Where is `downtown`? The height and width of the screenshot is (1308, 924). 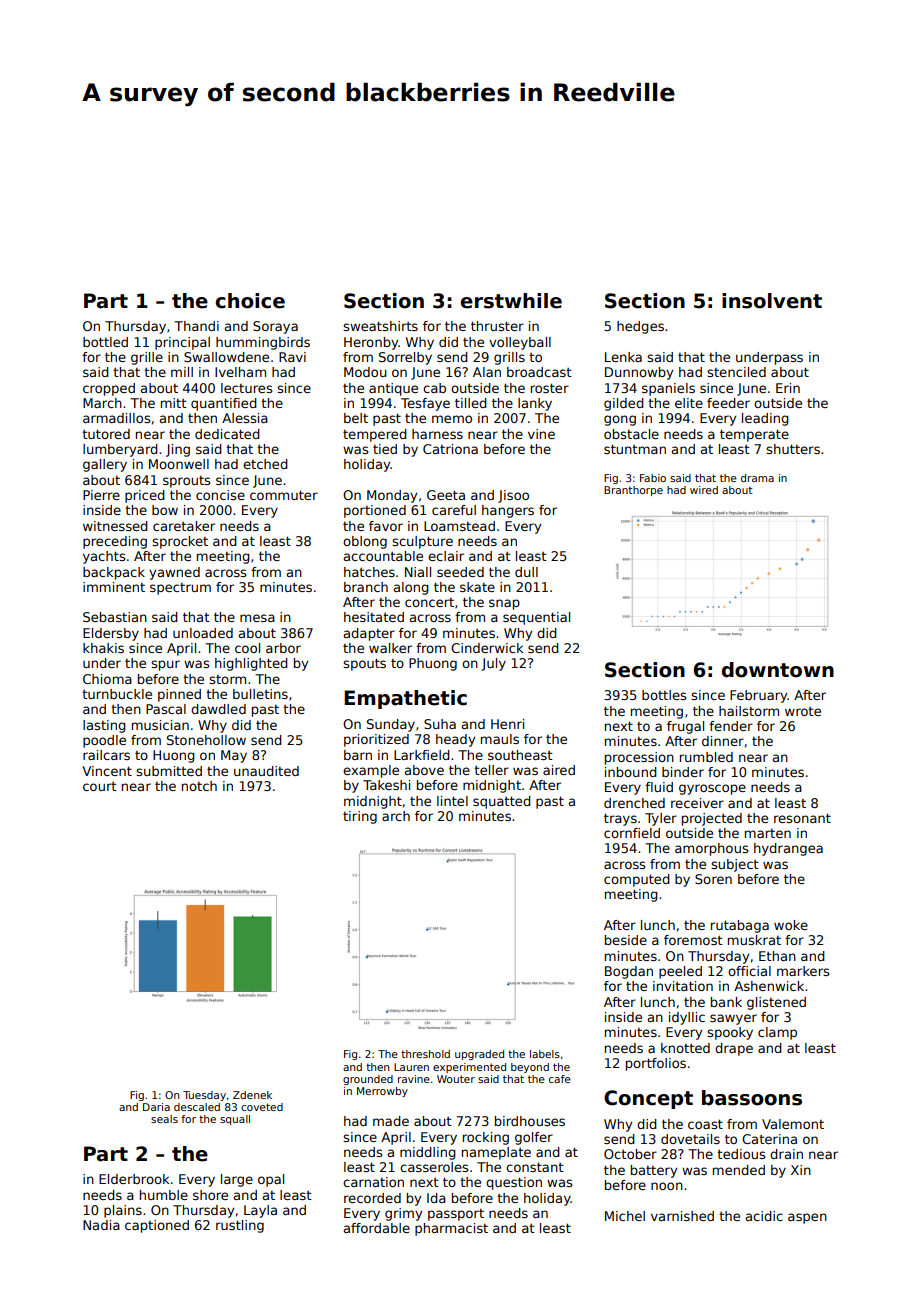
downtown is located at coordinates (778, 670).
